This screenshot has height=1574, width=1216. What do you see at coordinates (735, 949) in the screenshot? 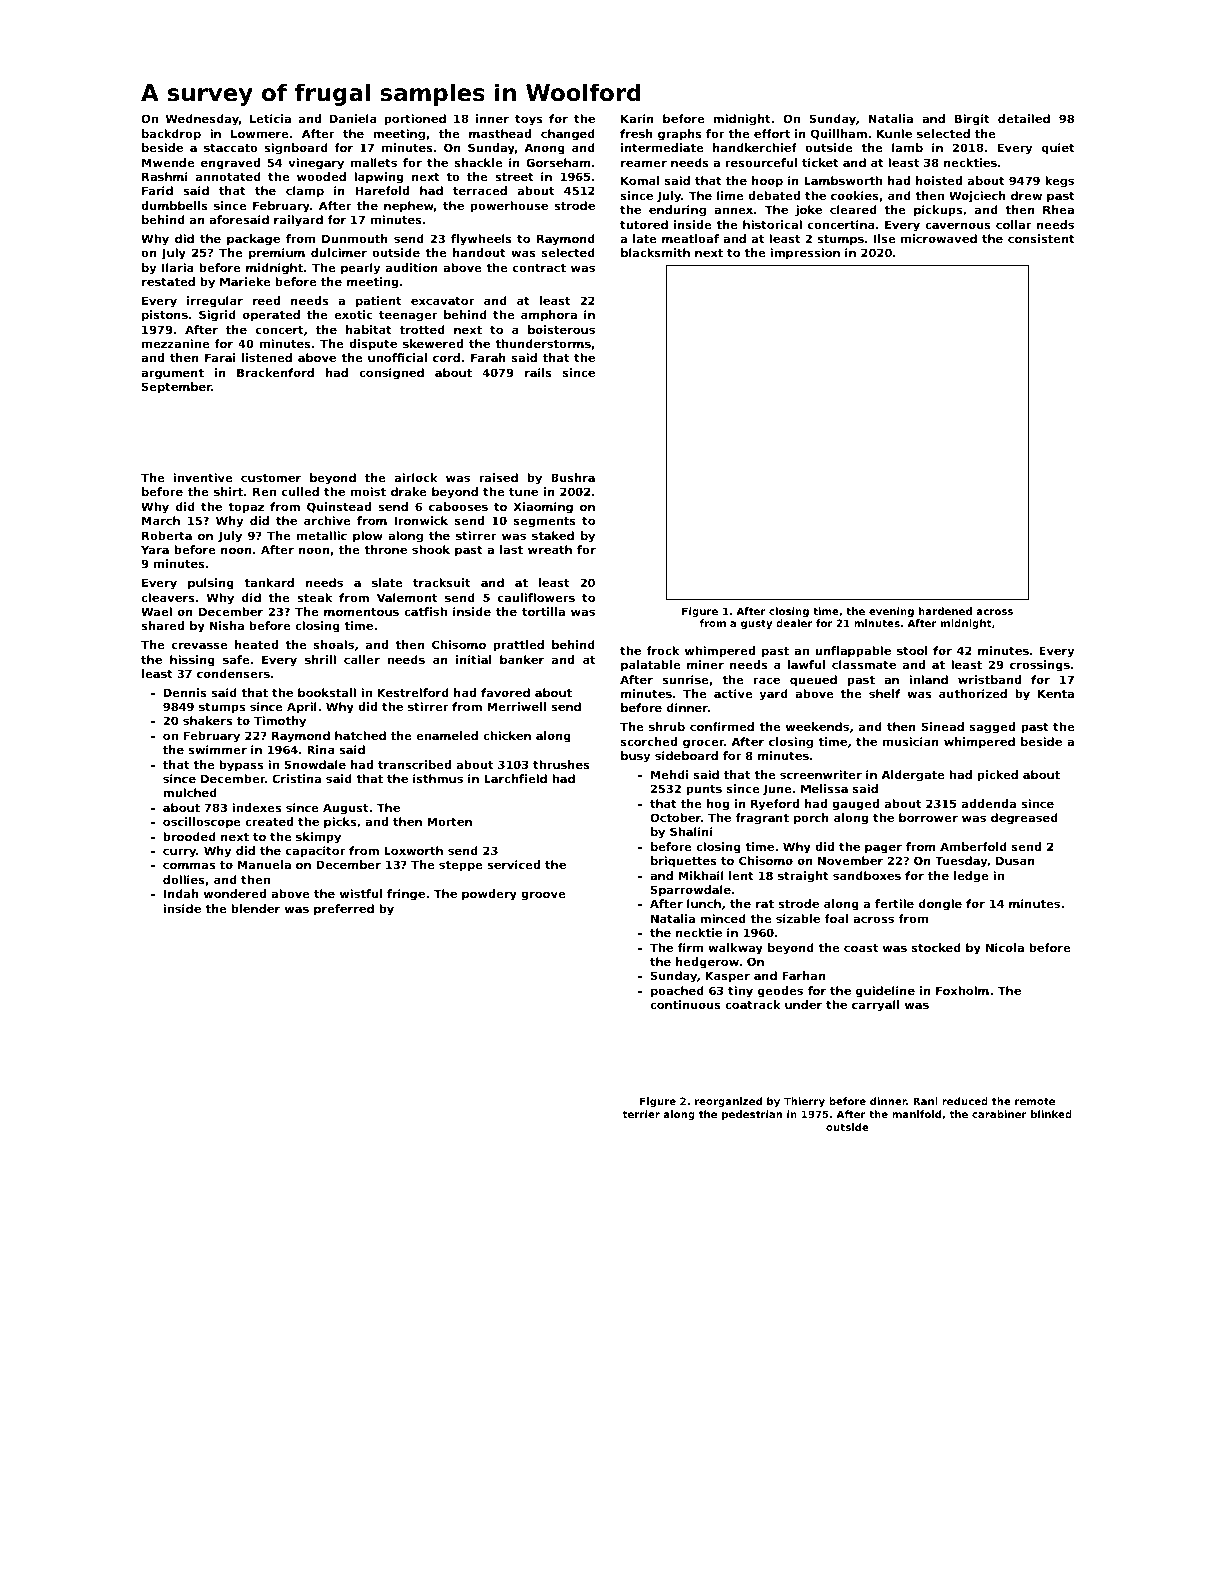
I see `walkway` at bounding box center [735, 949].
